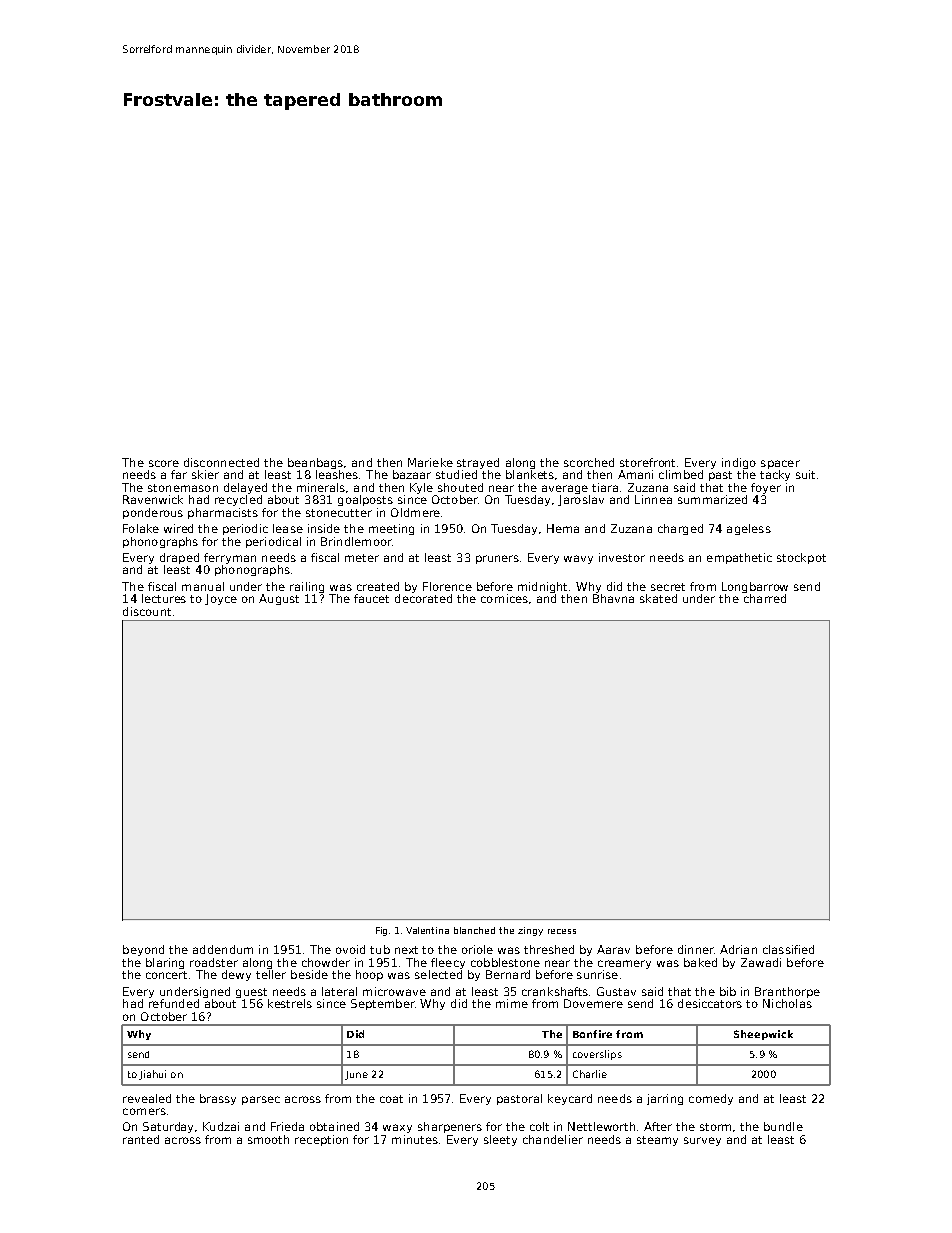 Image resolution: width=952 pixels, height=1233 pixels. I want to click on Amani, so click(635, 474).
